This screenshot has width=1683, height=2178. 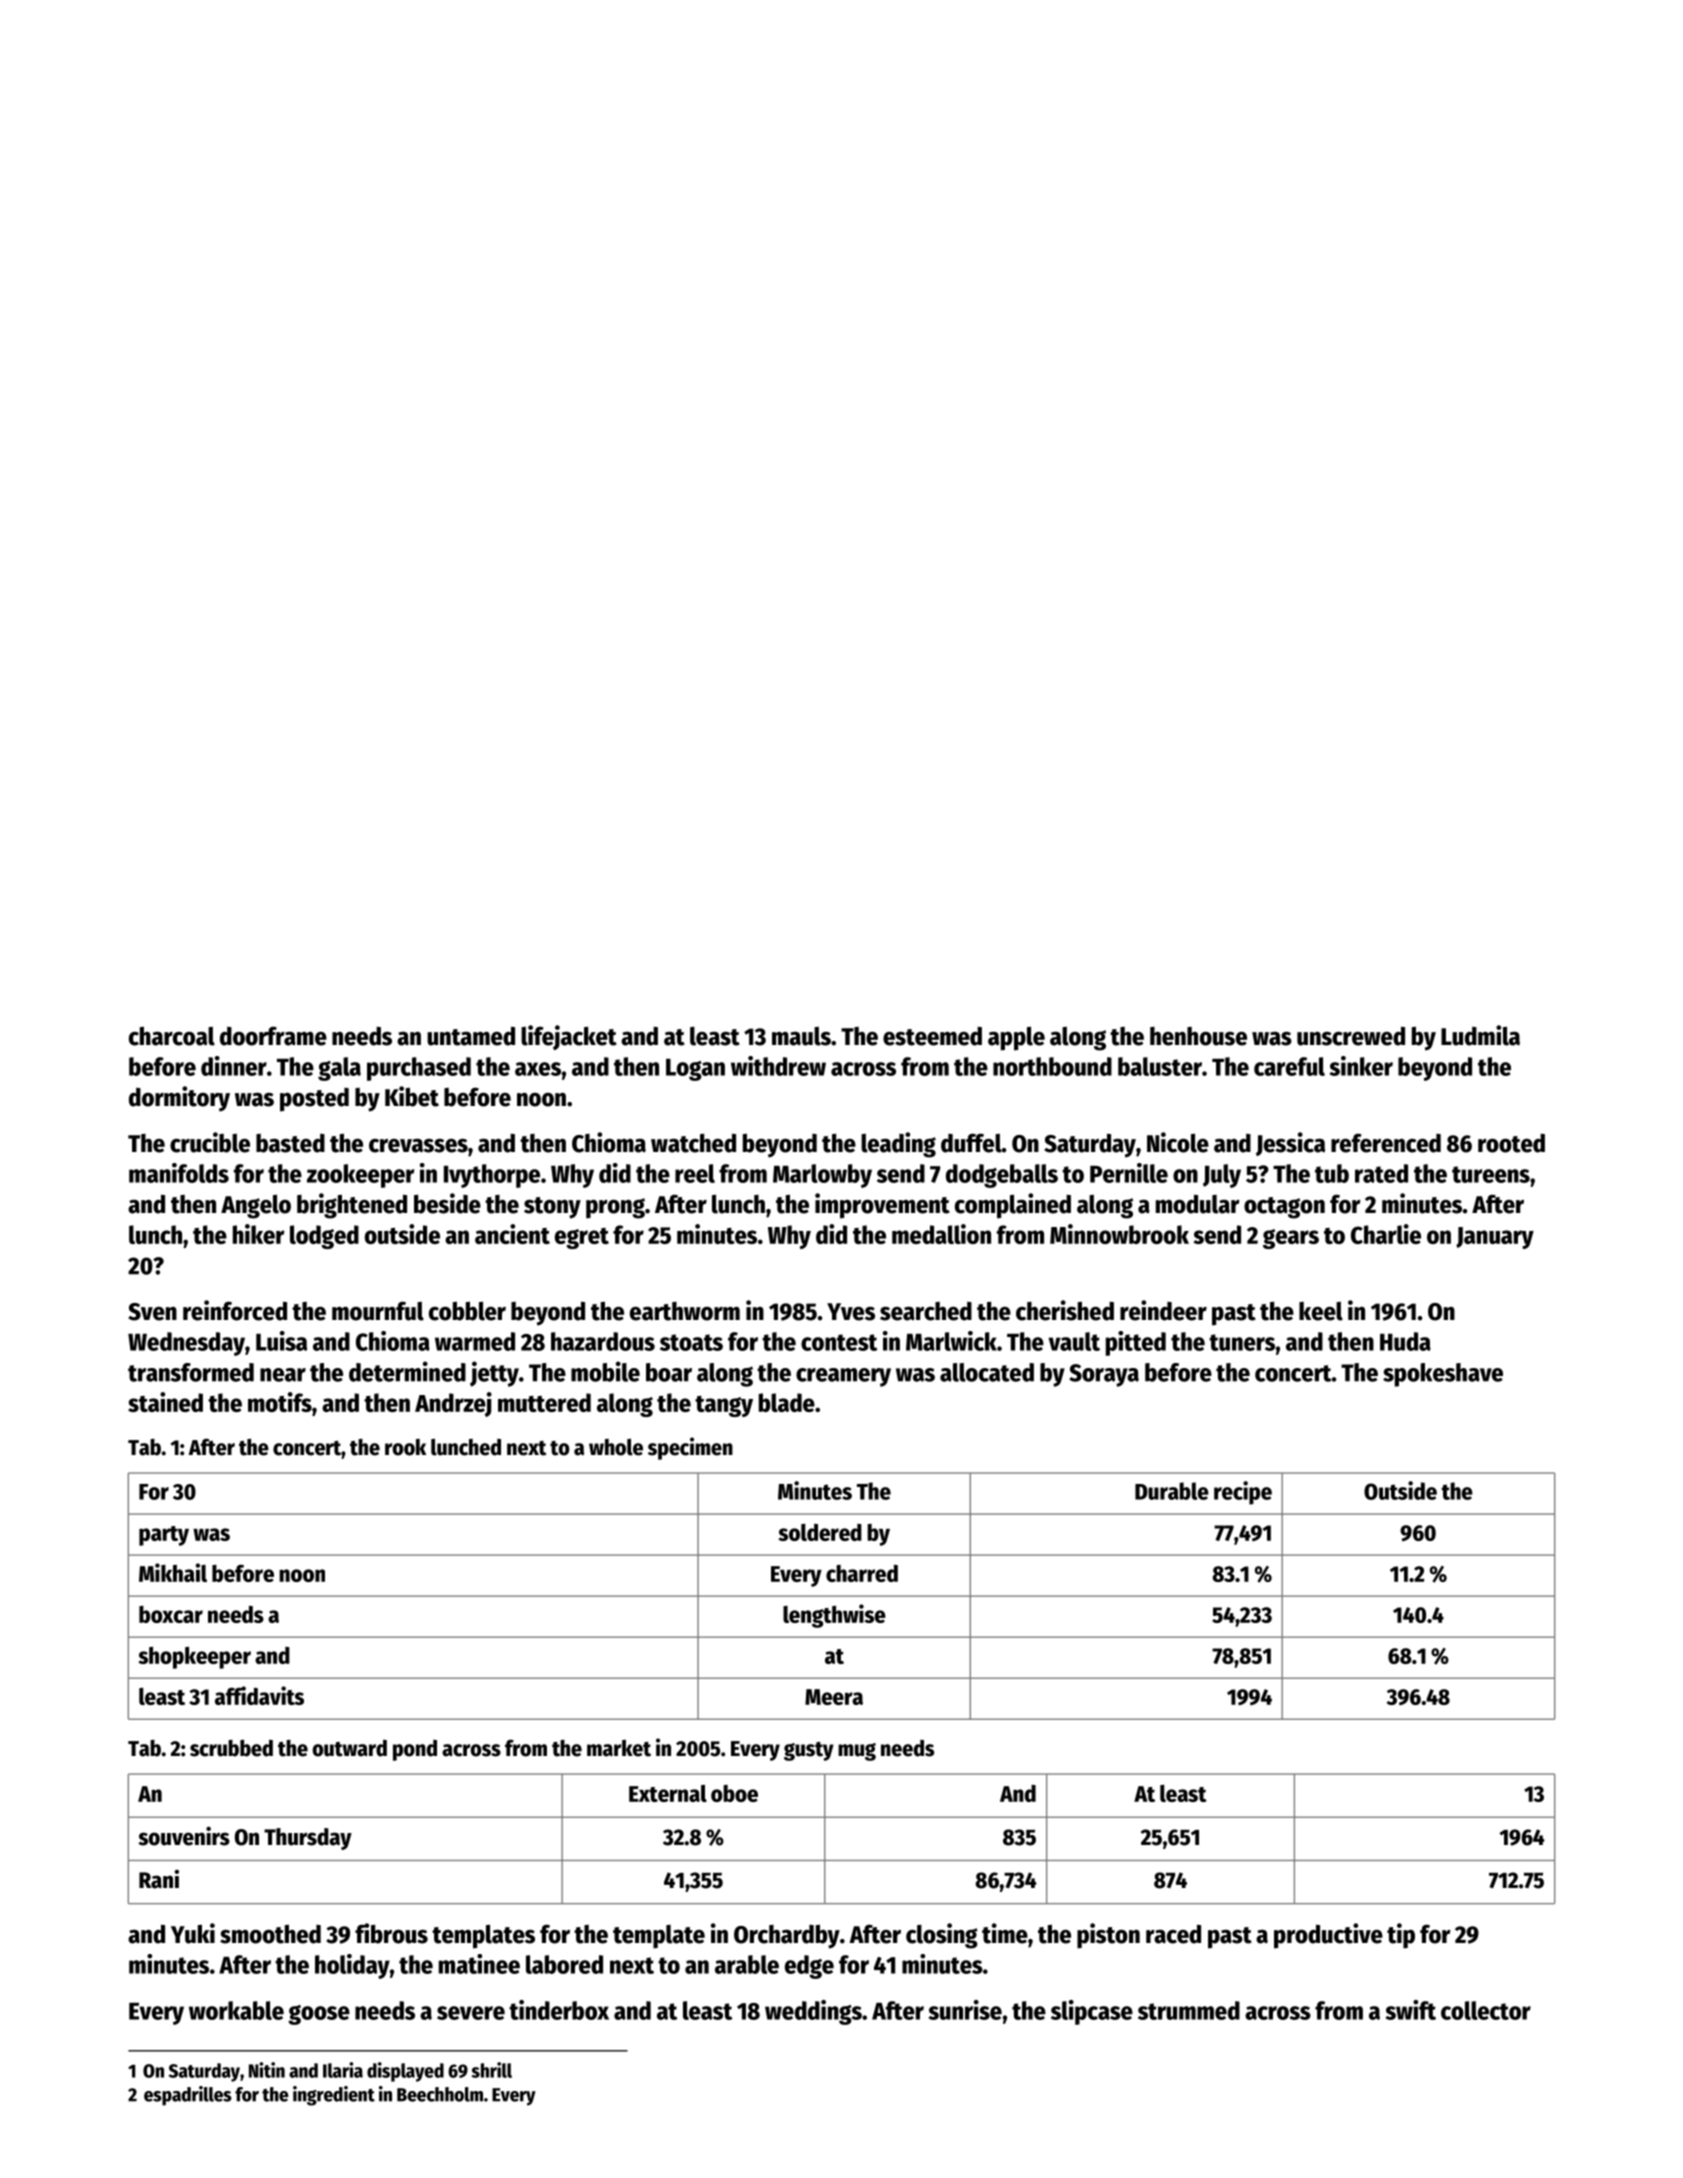 What do you see at coordinates (1361, 1066) in the screenshot?
I see `sinker` at bounding box center [1361, 1066].
